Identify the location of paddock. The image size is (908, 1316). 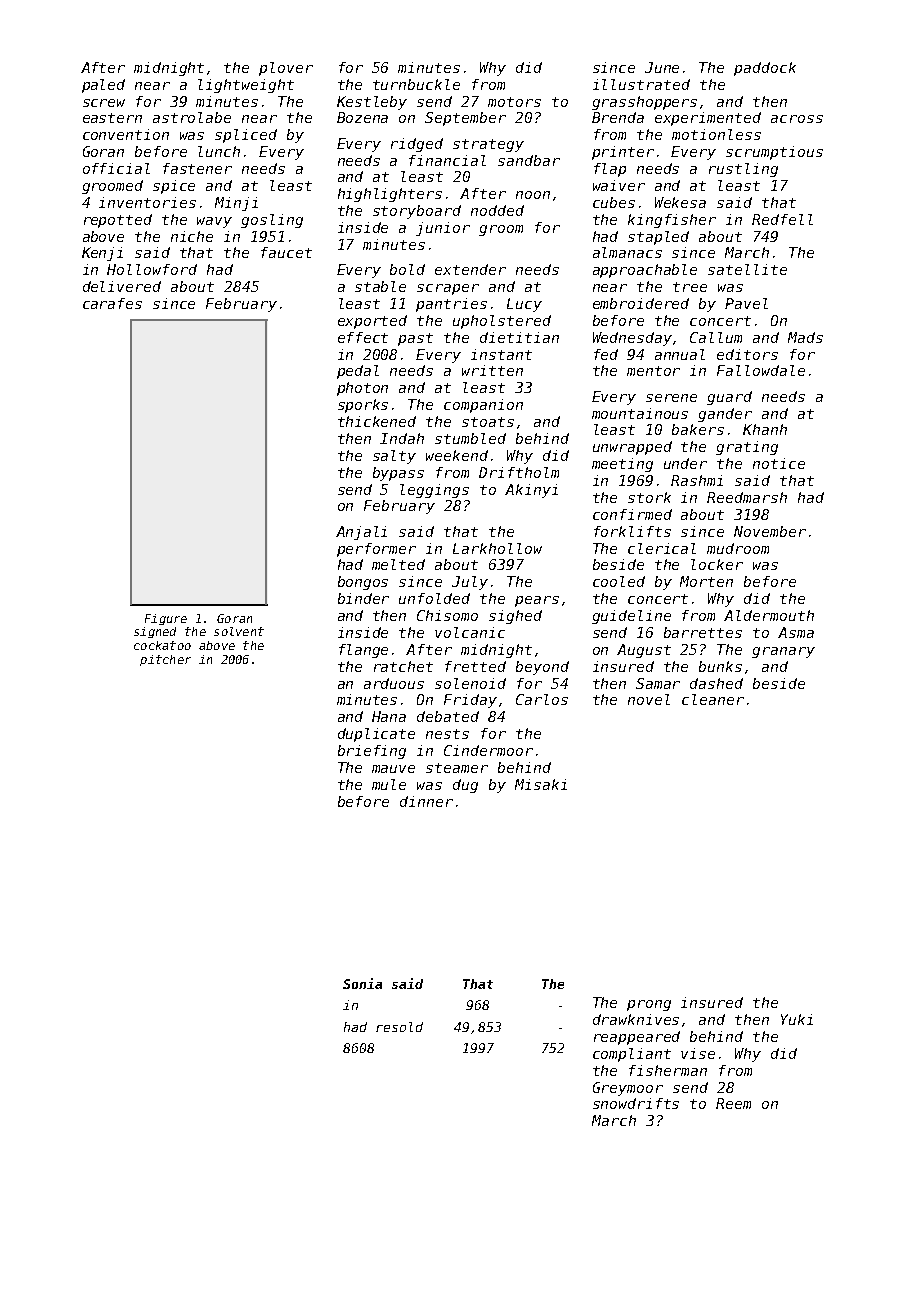
(765, 69).
